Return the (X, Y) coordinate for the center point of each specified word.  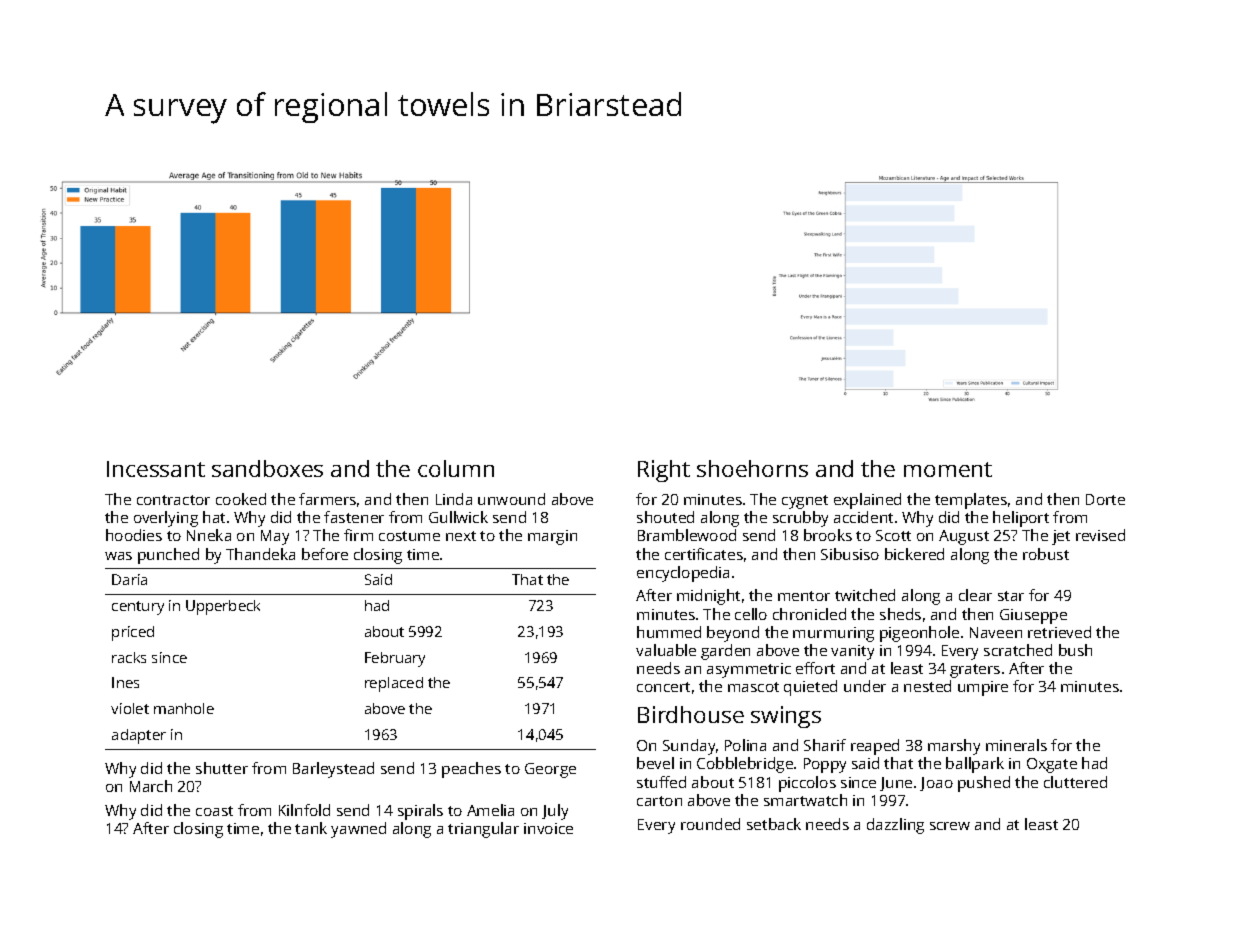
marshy (954, 747)
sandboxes (267, 468)
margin (552, 537)
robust (1046, 554)
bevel (655, 763)
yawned (358, 830)
